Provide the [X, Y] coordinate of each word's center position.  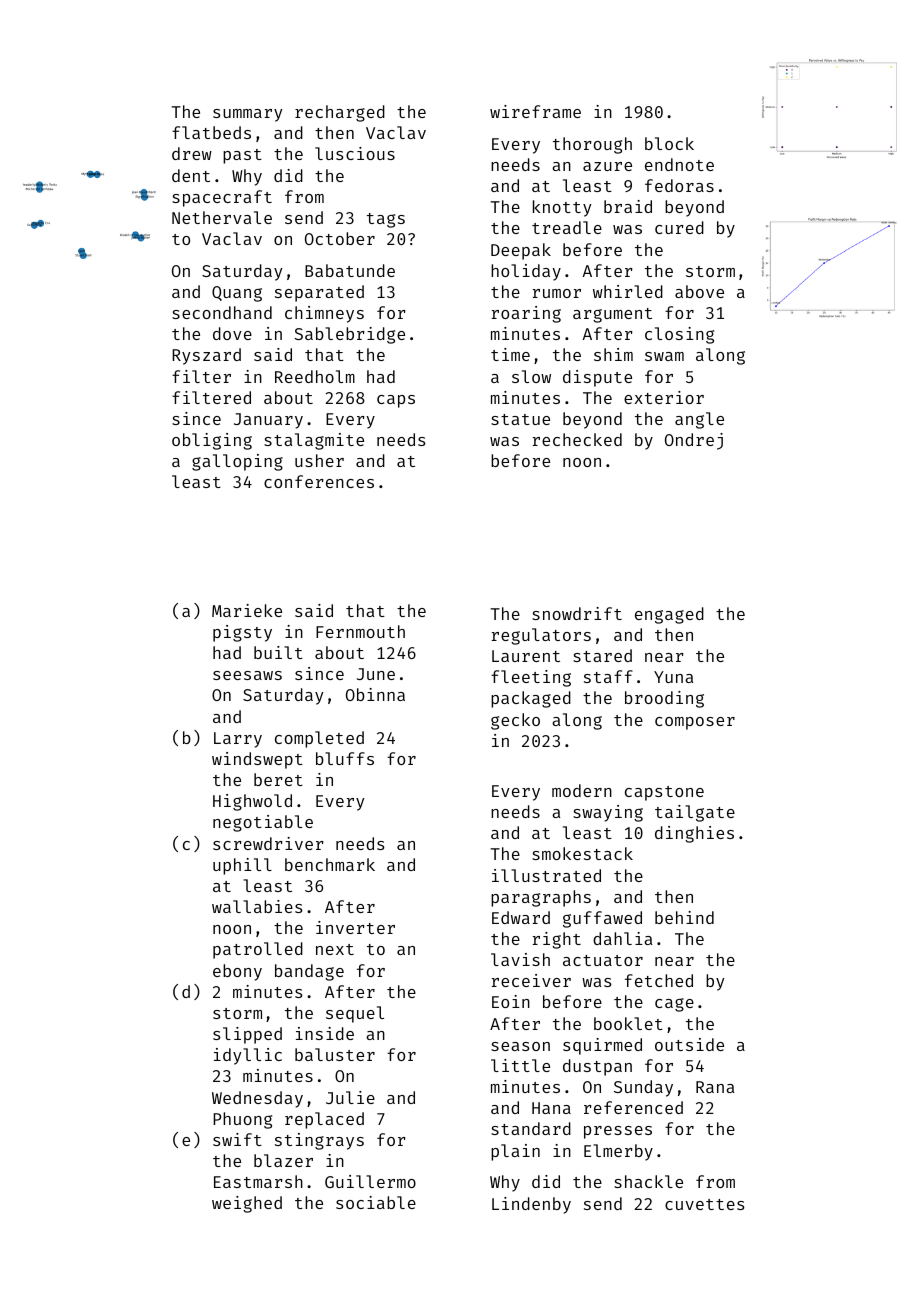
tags [386, 220]
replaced [324, 1120]
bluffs [345, 758]
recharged [340, 113]
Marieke [247, 610]
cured [679, 227]
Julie [350, 1097]
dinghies [694, 834]
